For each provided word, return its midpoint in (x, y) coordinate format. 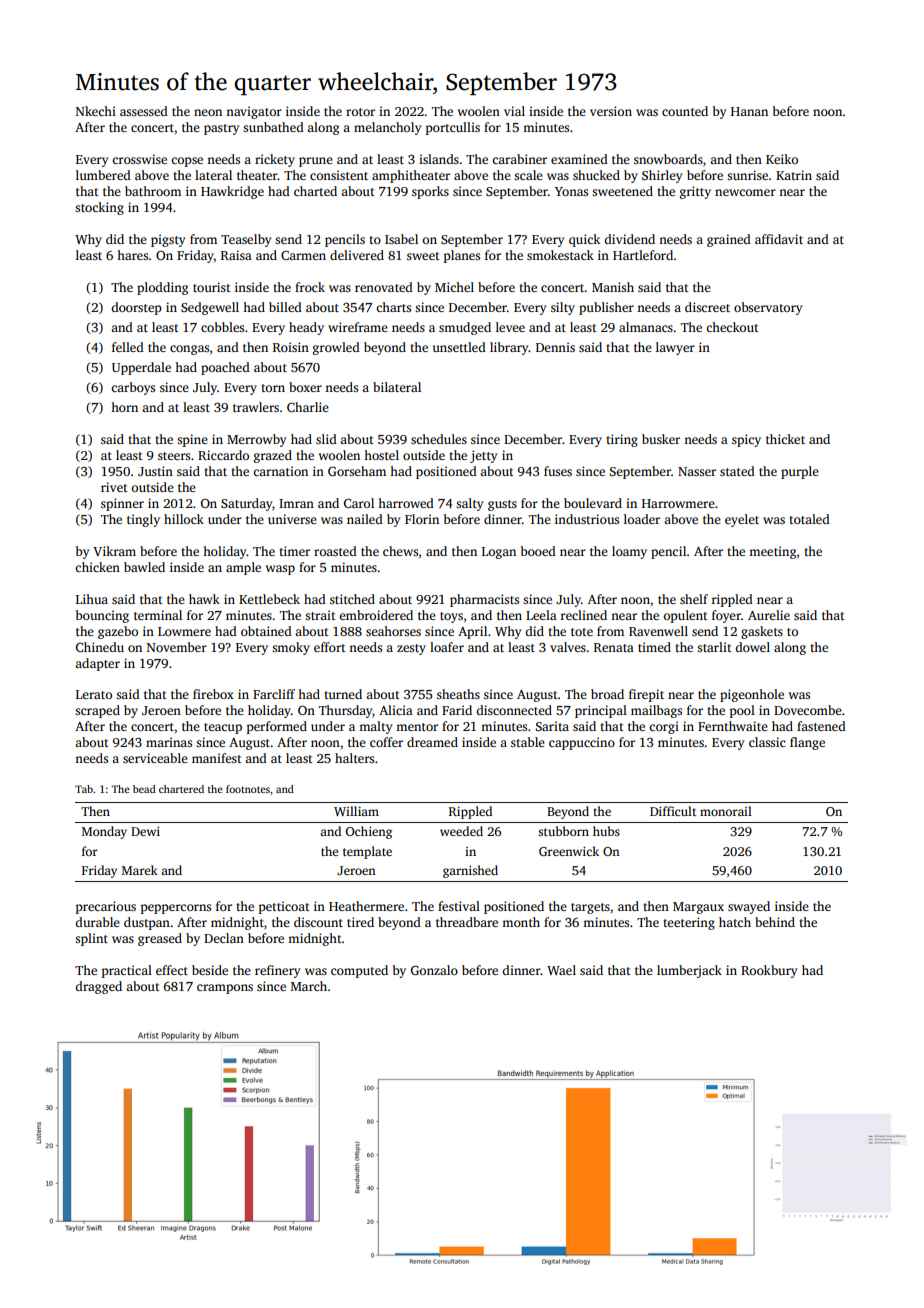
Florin (422, 519)
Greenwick (569, 851)
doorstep (136, 308)
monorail (726, 811)
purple (800, 472)
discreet (707, 307)
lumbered (103, 175)
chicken (97, 567)
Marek (140, 870)
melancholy (387, 128)
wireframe (358, 327)
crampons (225, 989)
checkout (732, 327)
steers (174, 456)
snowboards (668, 159)
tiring (622, 440)
